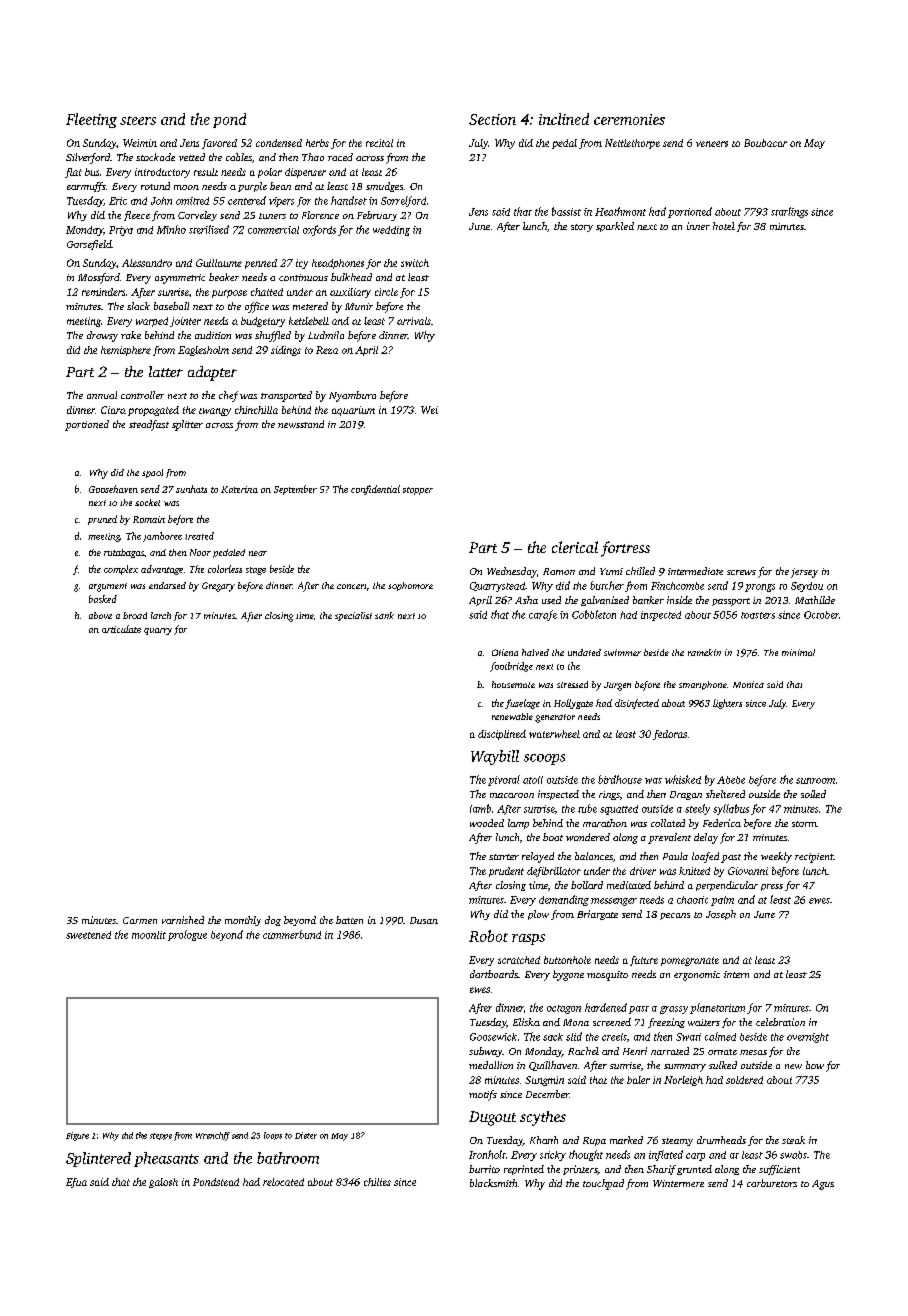 This screenshot has height=1316, width=908. Describe the element at coordinates (410, 586) in the screenshot. I see `sophomore` at that location.
